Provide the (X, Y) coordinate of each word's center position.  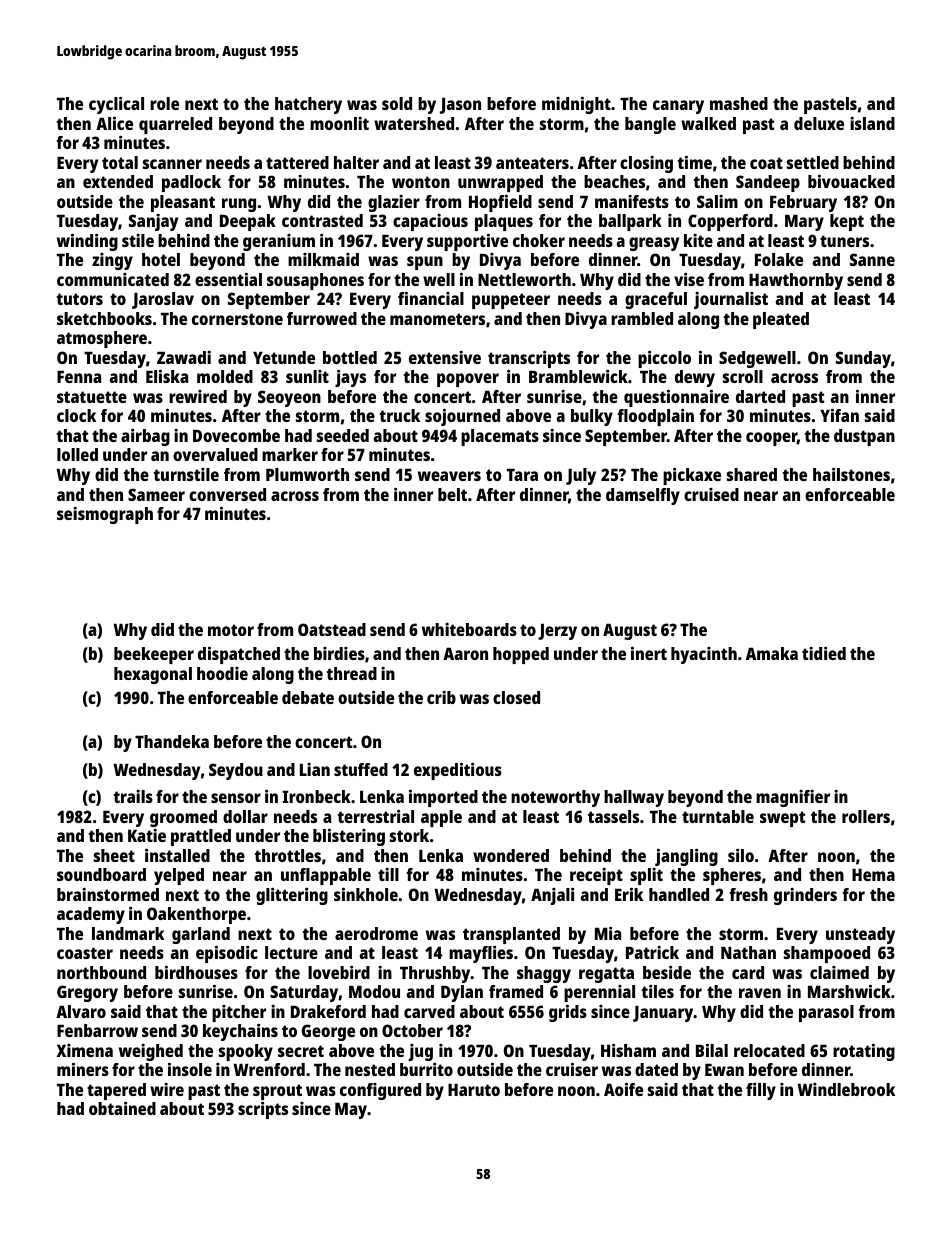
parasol (826, 1013)
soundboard (101, 874)
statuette (92, 397)
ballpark (630, 222)
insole (190, 1069)
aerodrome (376, 933)
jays (350, 378)
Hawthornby (796, 281)
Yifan (839, 415)
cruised (711, 494)
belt (452, 494)
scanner (172, 164)
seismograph (105, 515)
